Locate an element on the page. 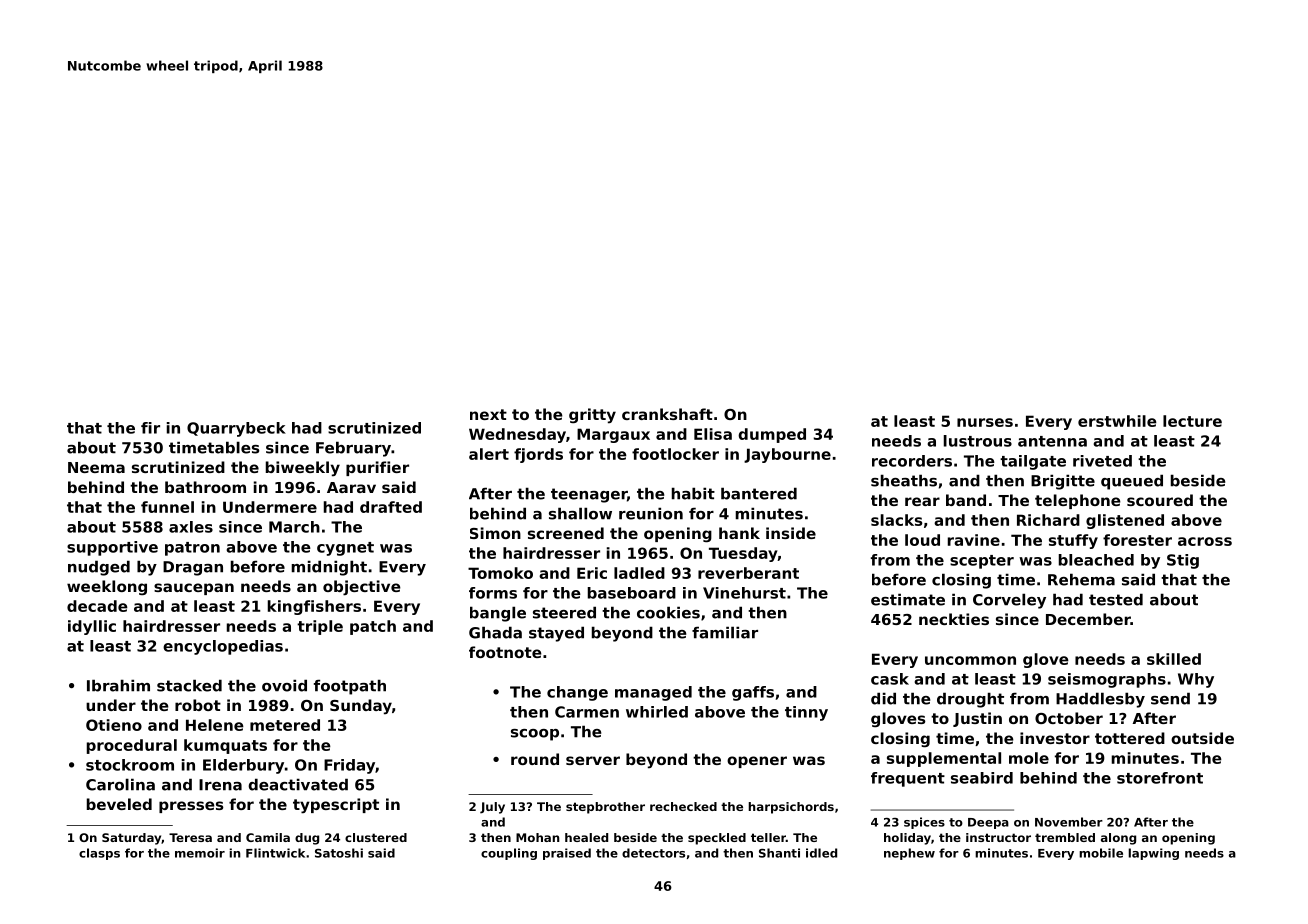 Image resolution: width=1308 pixels, height=924 pixels. Ibrahim is located at coordinates (118, 685).
